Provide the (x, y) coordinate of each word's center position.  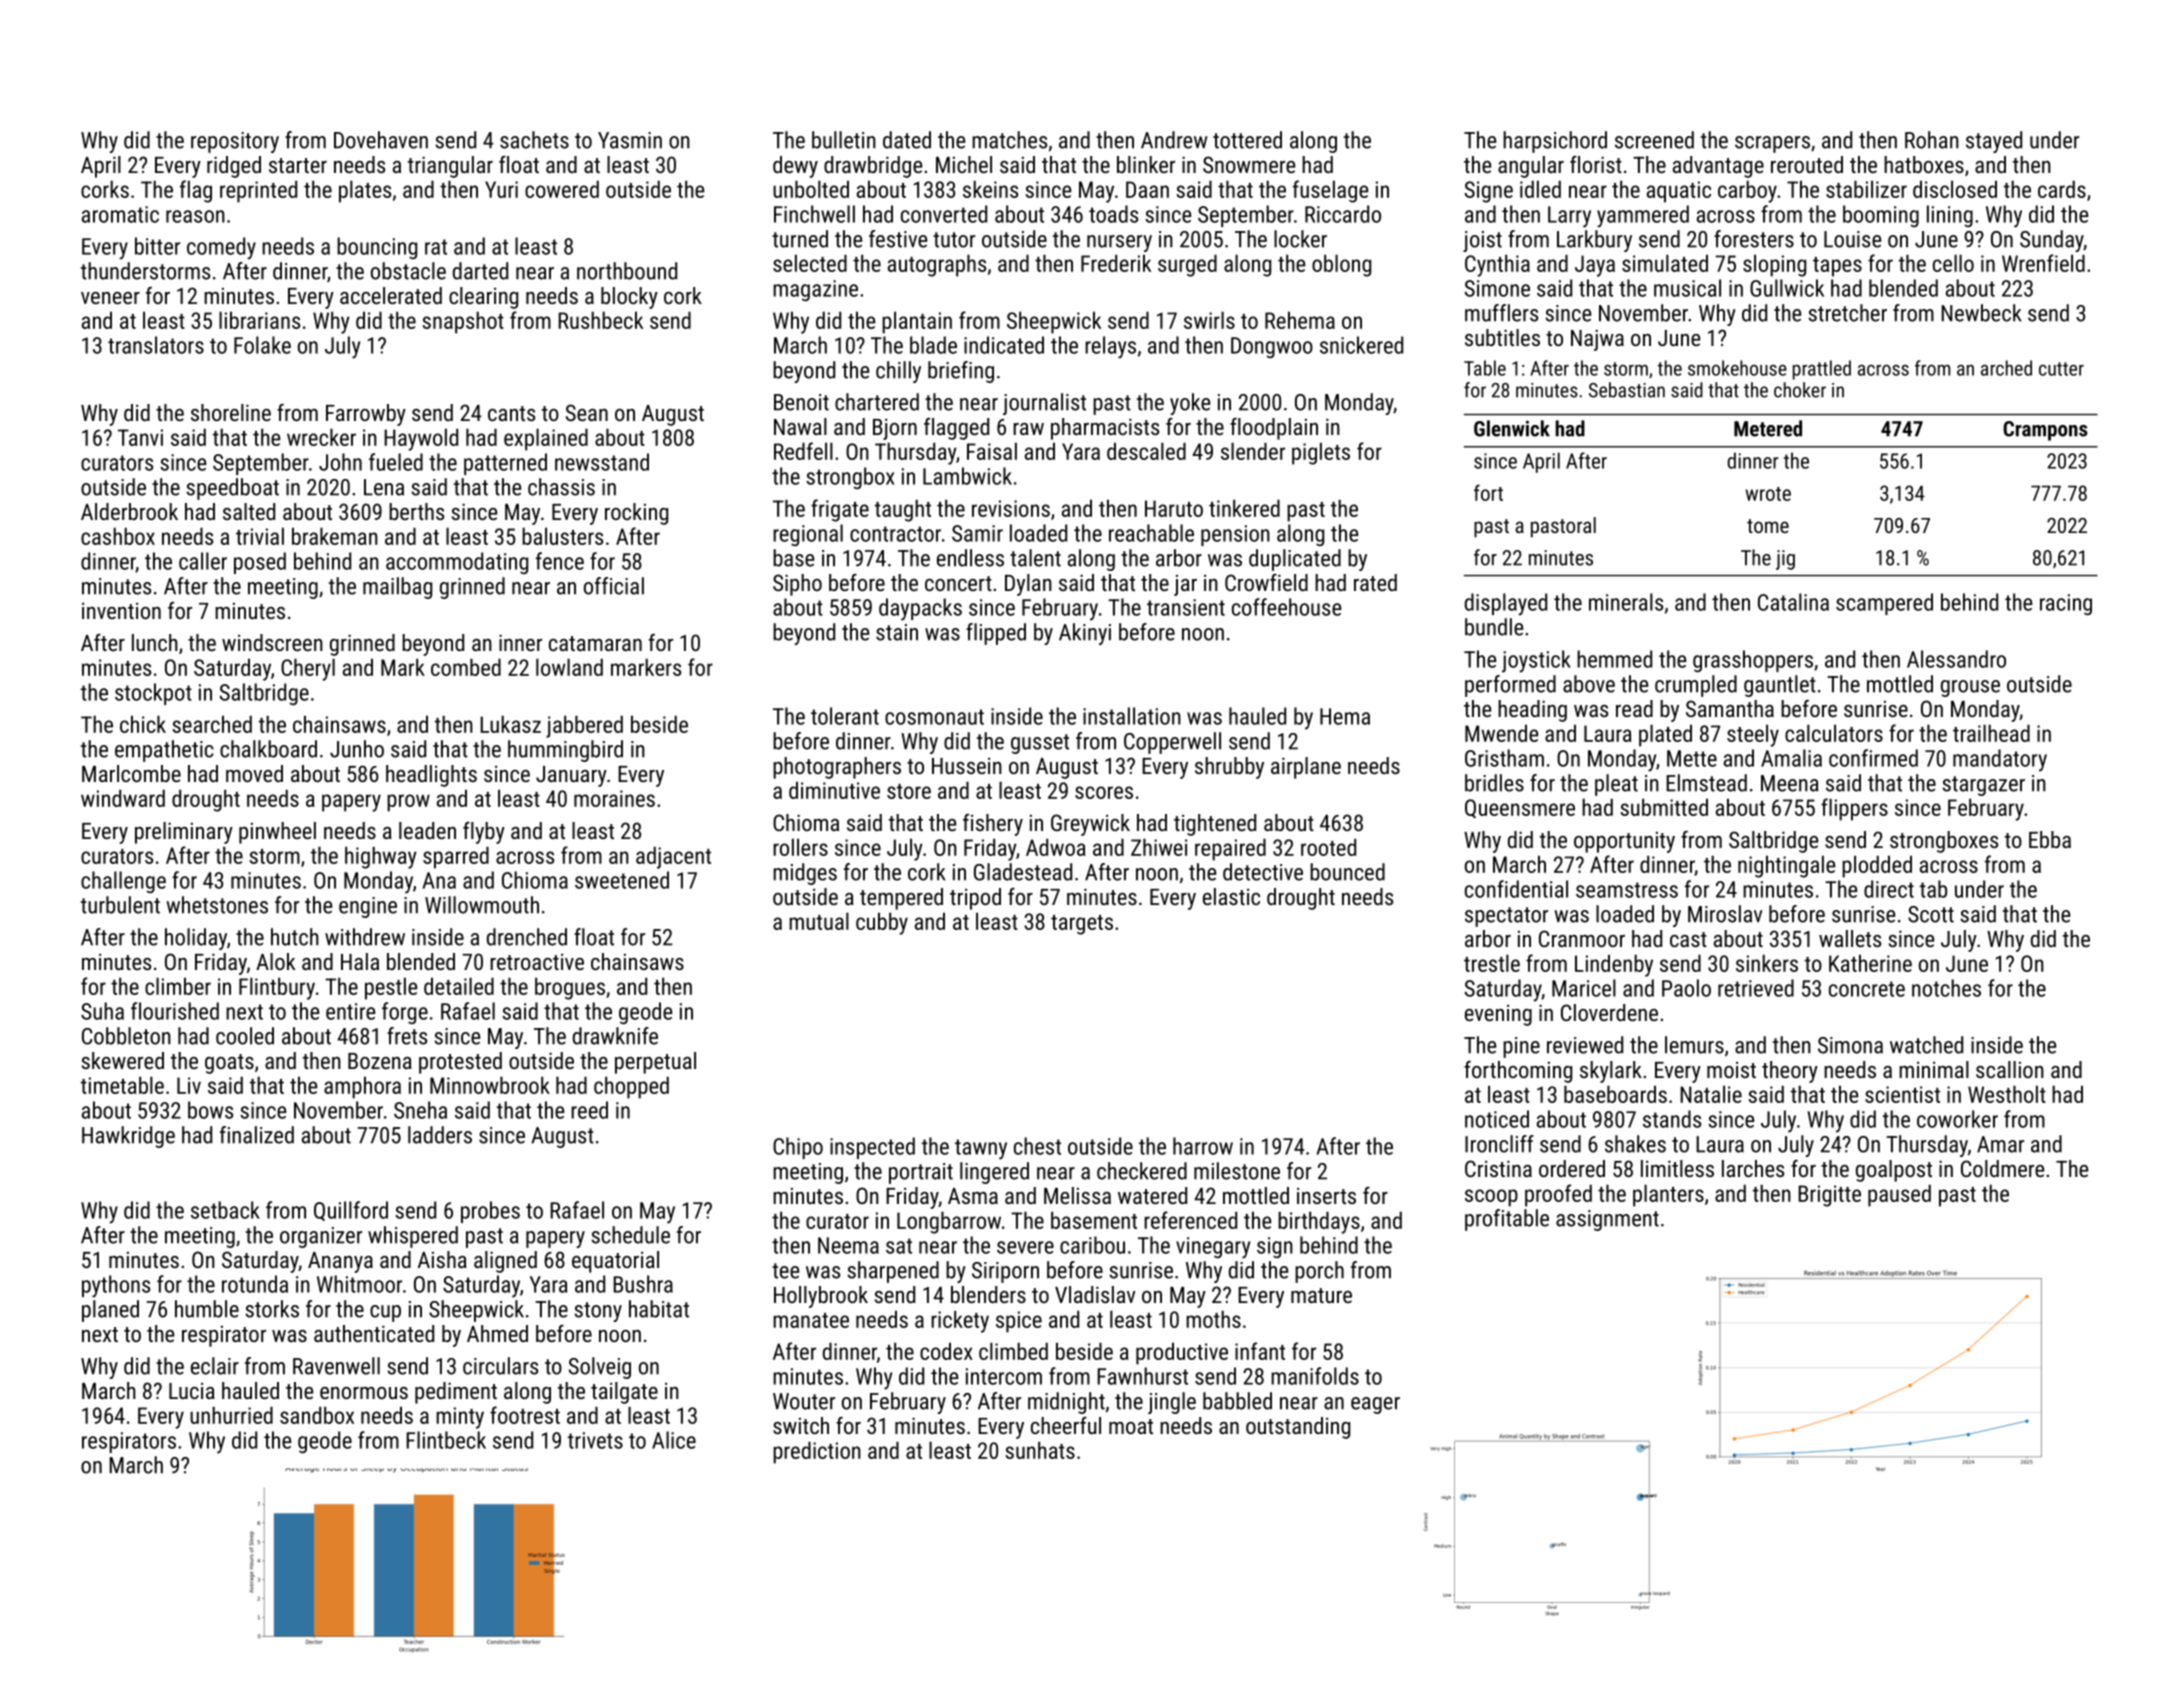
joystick (1536, 661)
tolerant (845, 716)
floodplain (1274, 429)
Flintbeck (446, 1440)
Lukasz (510, 724)
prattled (1822, 370)
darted (480, 271)
